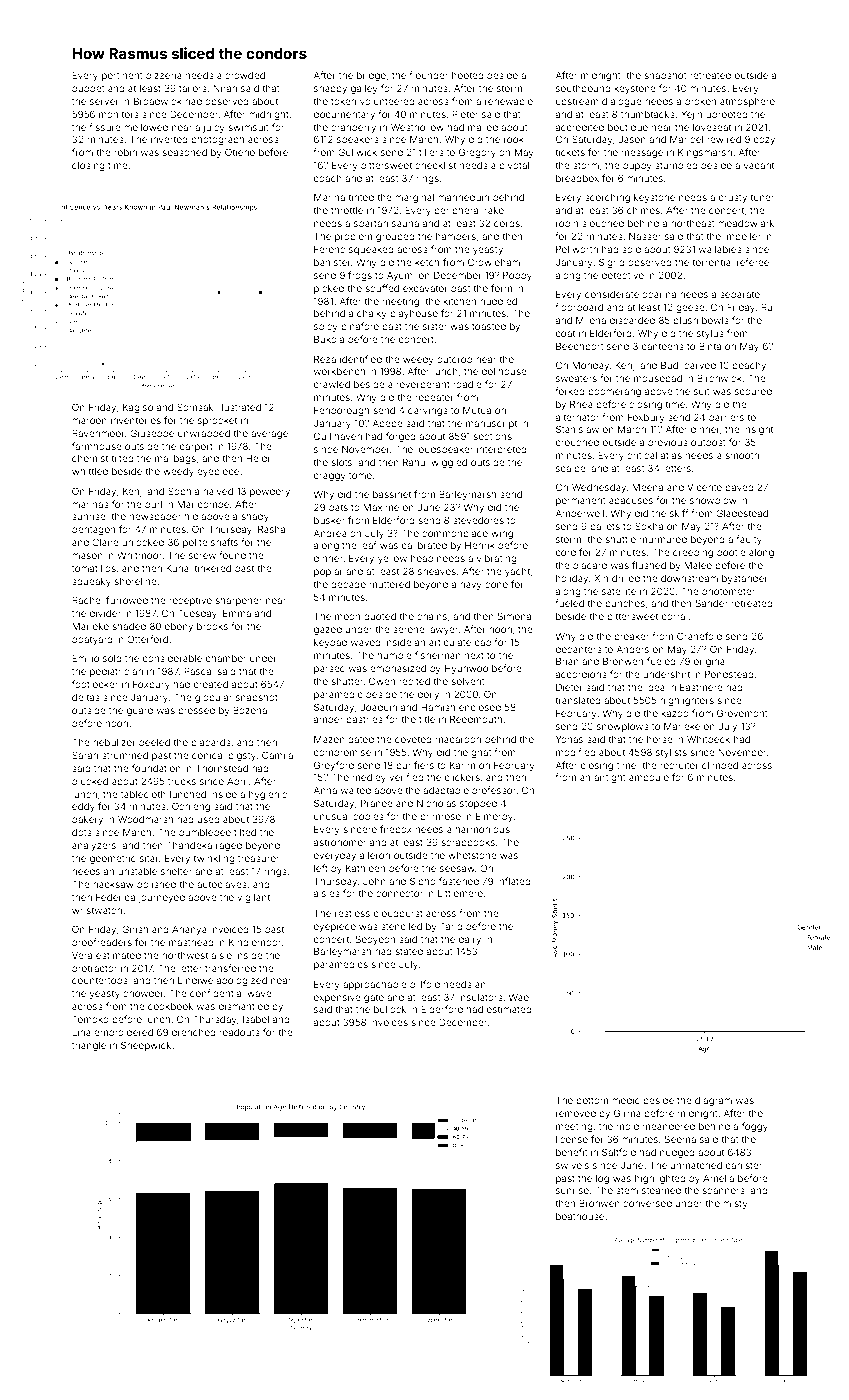  I want to click on climbed, so click(720, 765).
